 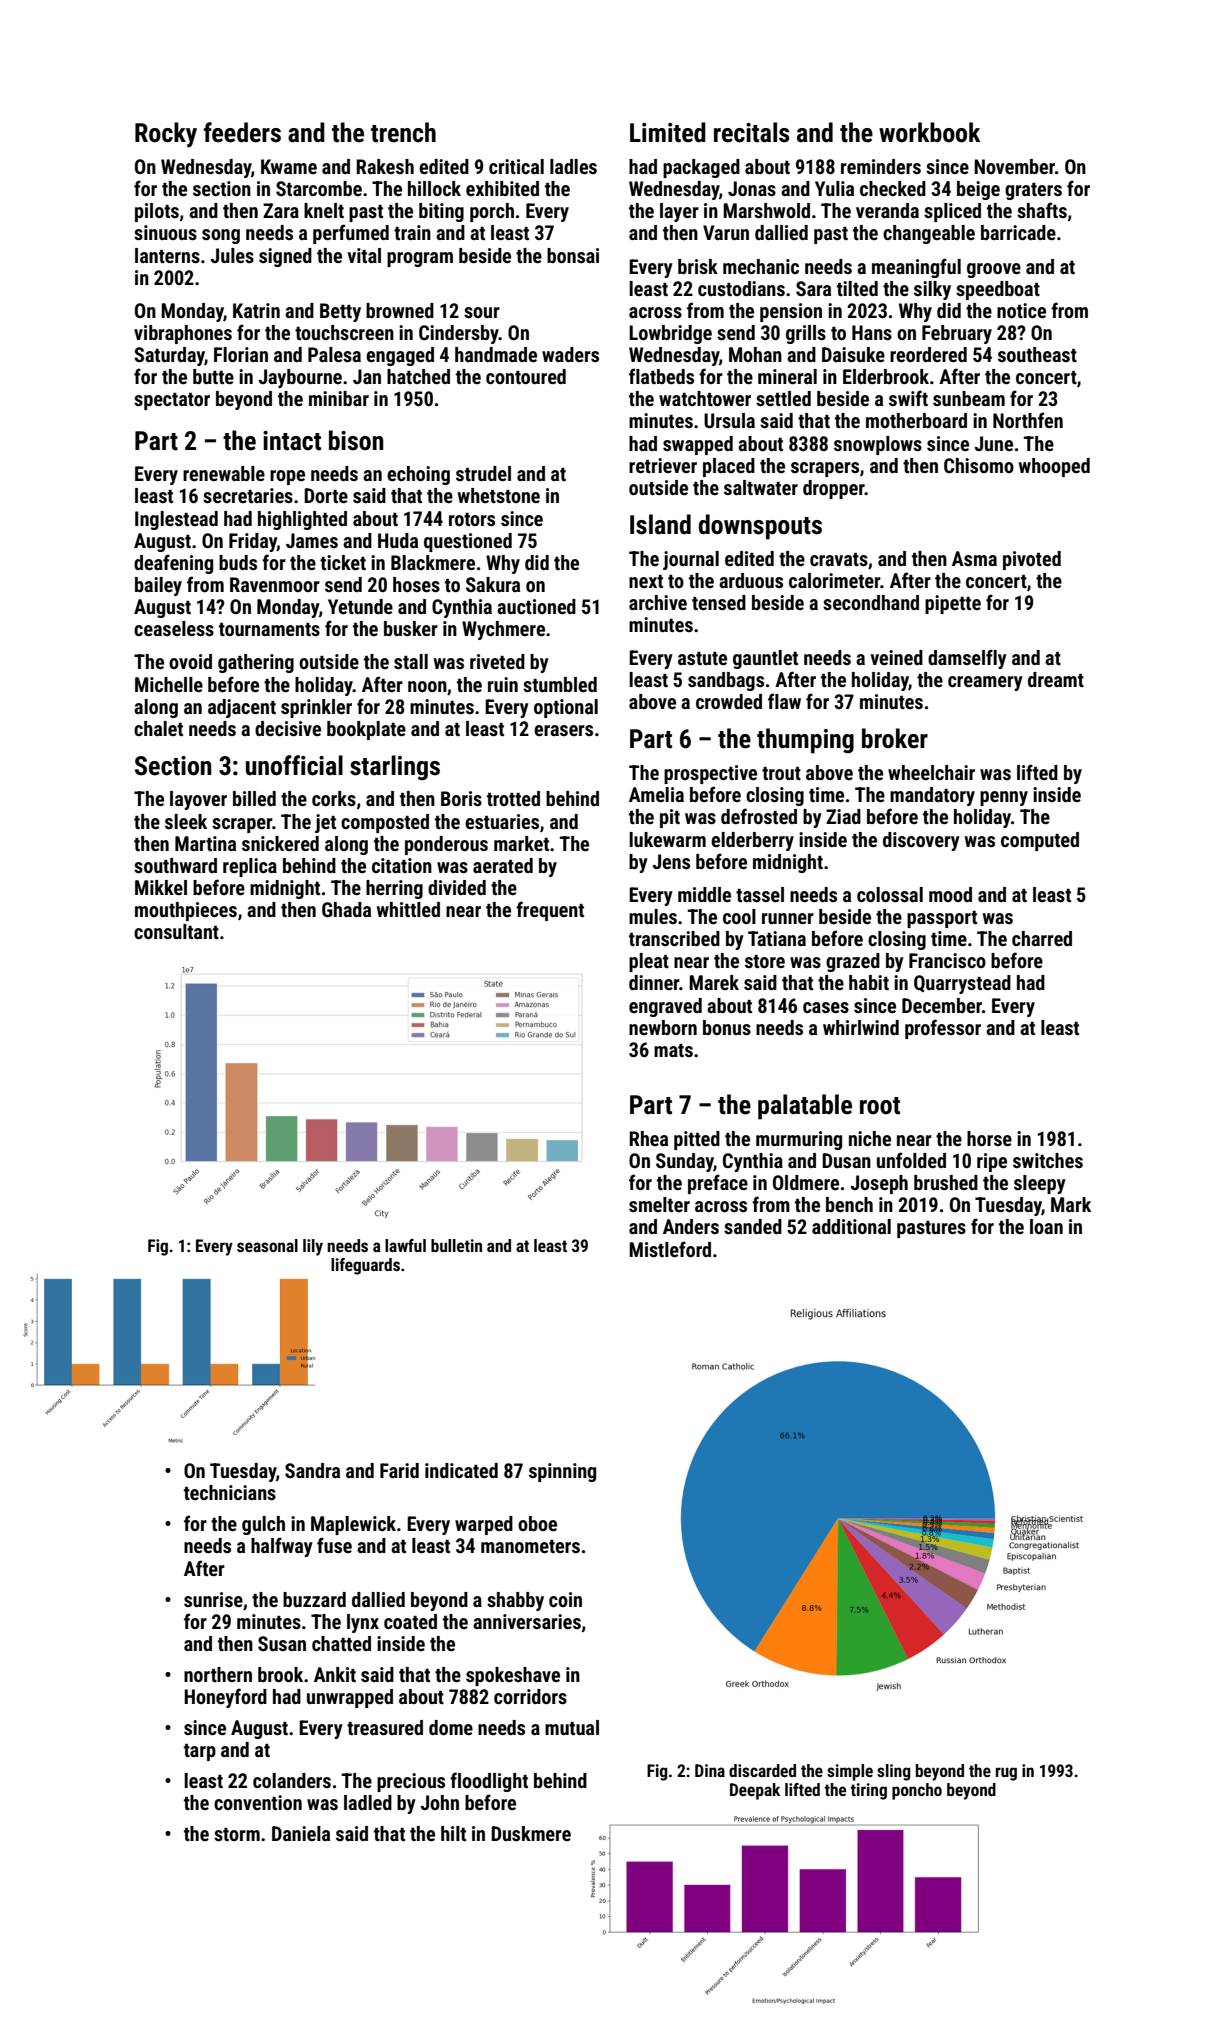 What do you see at coordinates (668, 132) in the page?
I see `Limited` at bounding box center [668, 132].
